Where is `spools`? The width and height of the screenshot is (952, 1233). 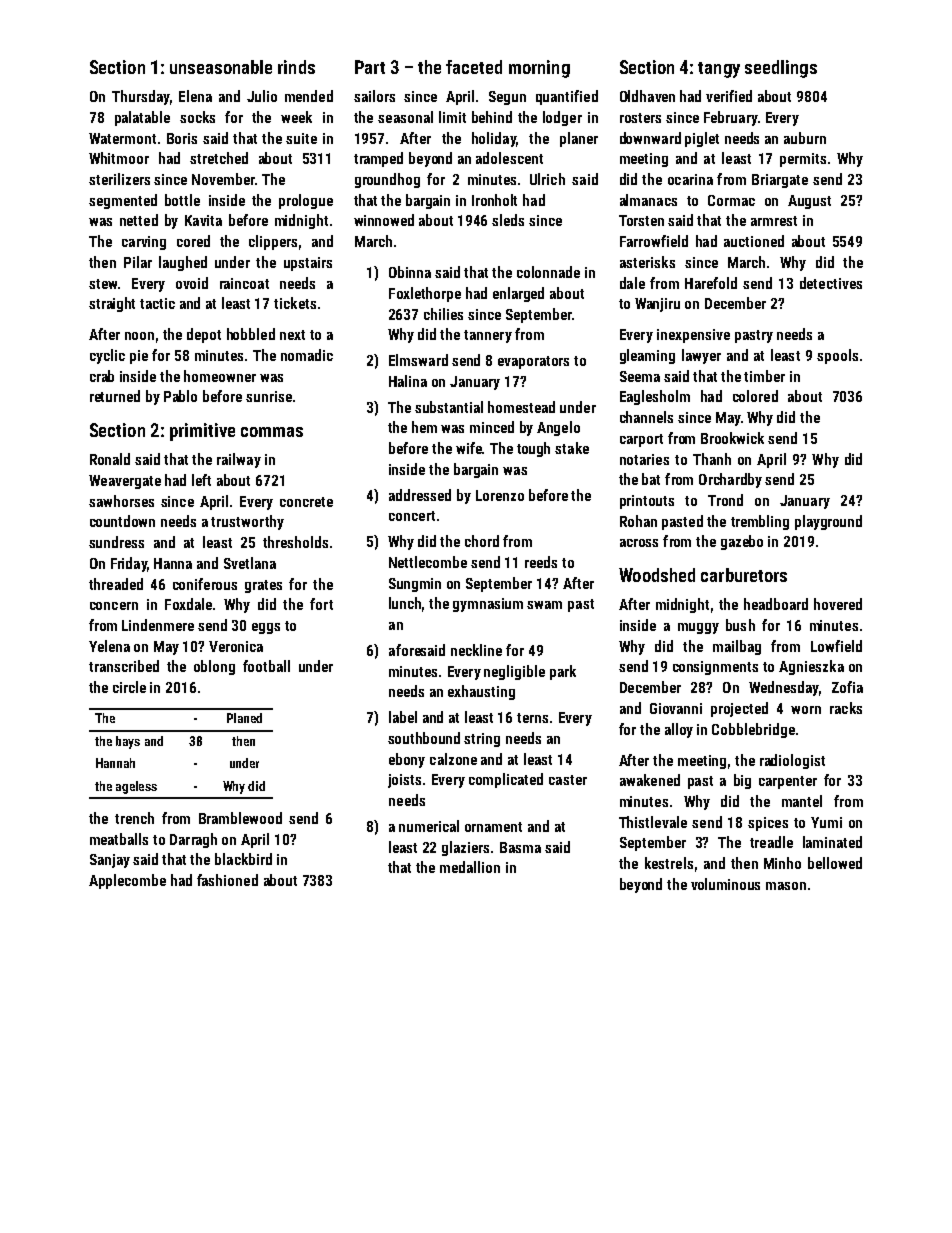 spools is located at coordinates (837, 356).
